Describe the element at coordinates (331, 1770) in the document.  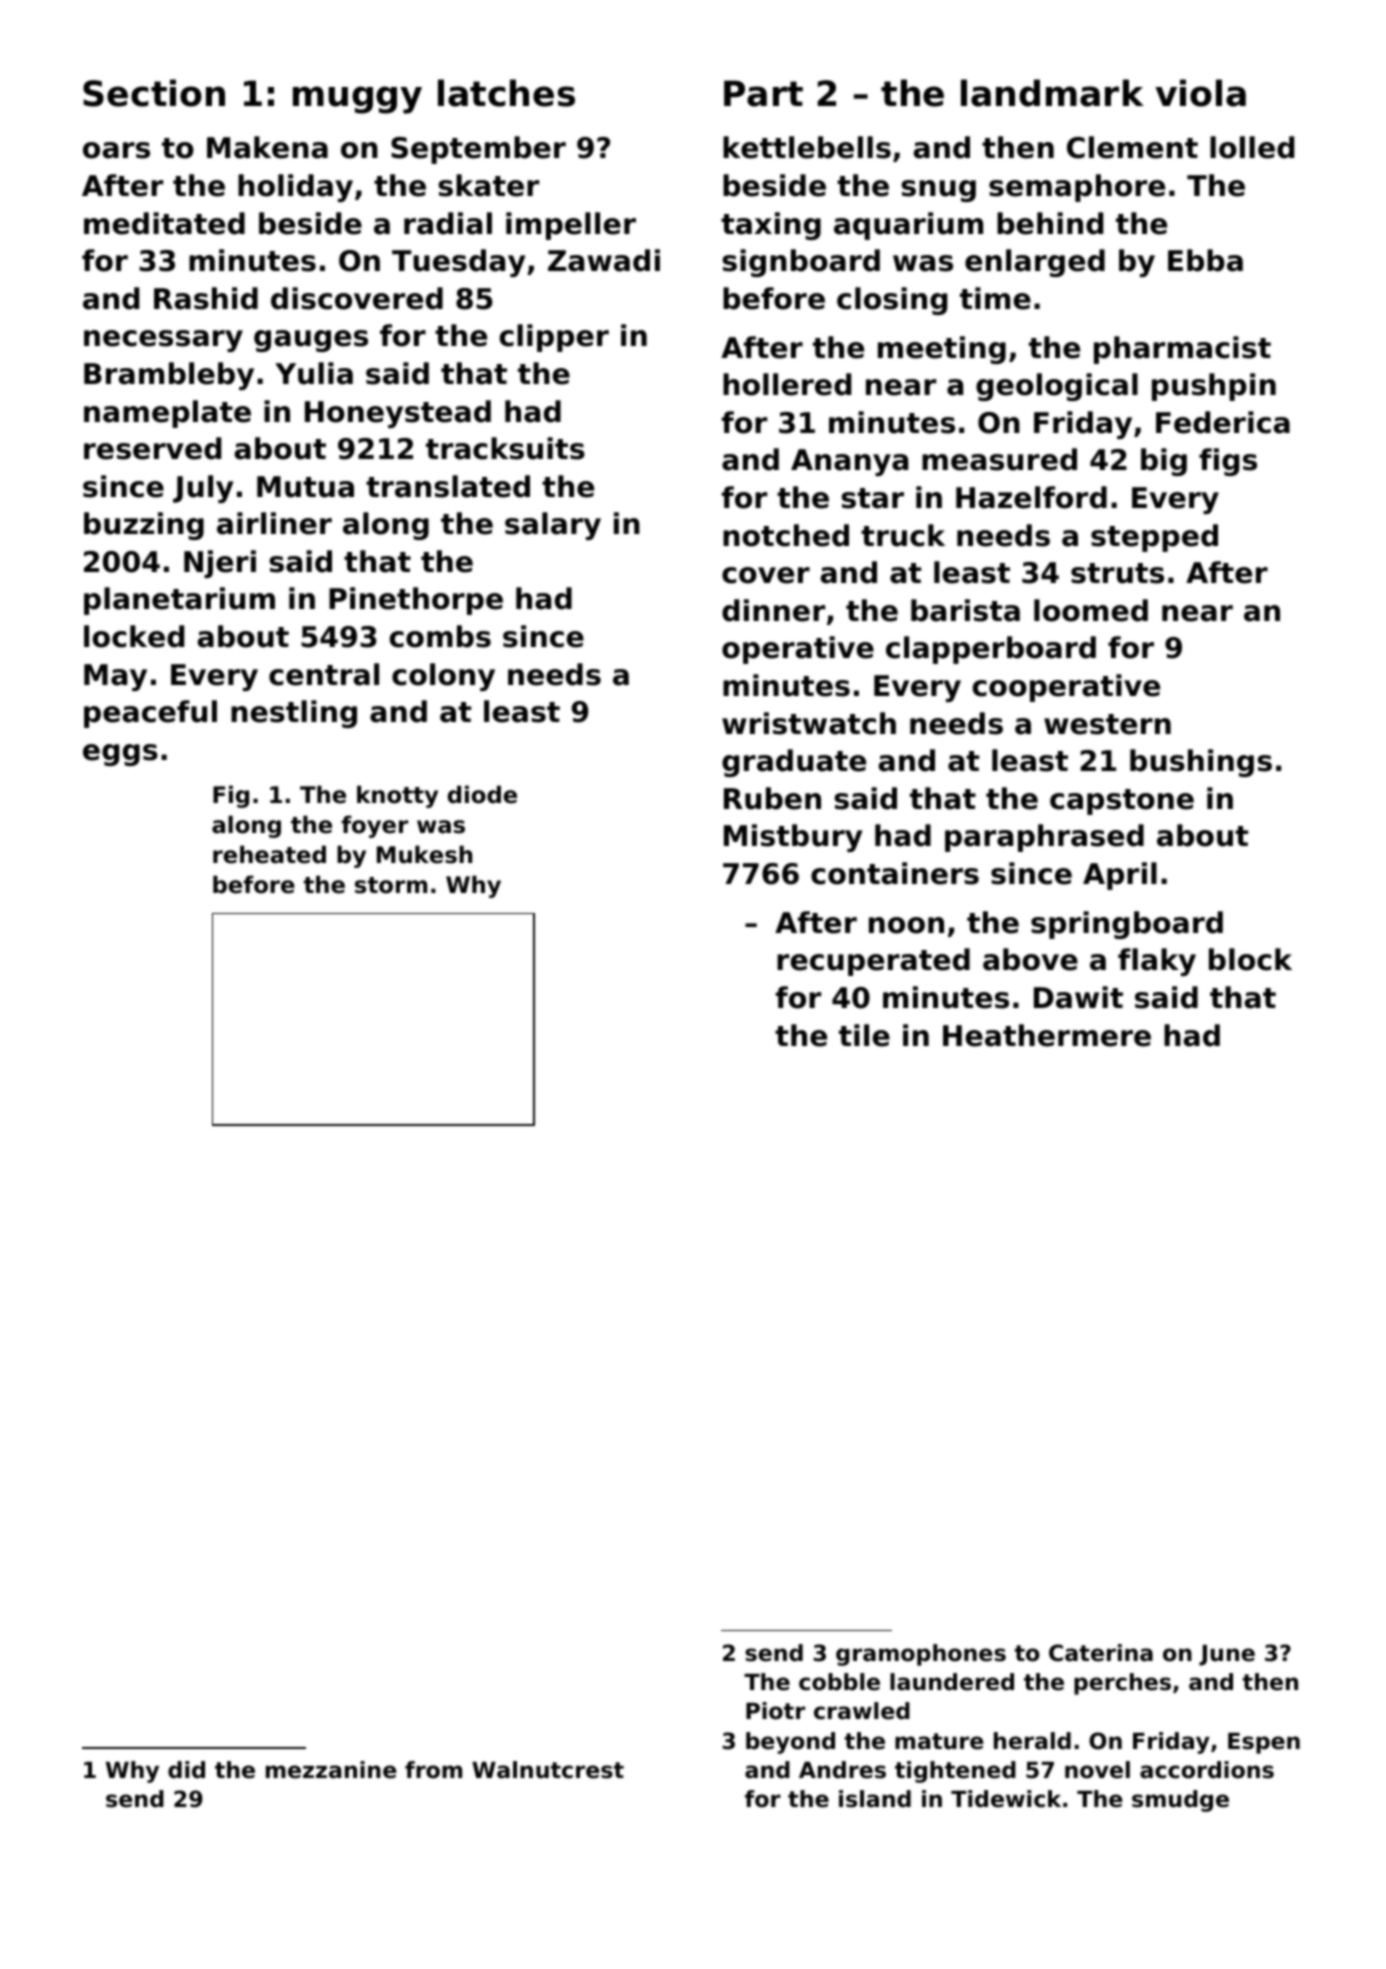
I see `mezzanine` at that location.
